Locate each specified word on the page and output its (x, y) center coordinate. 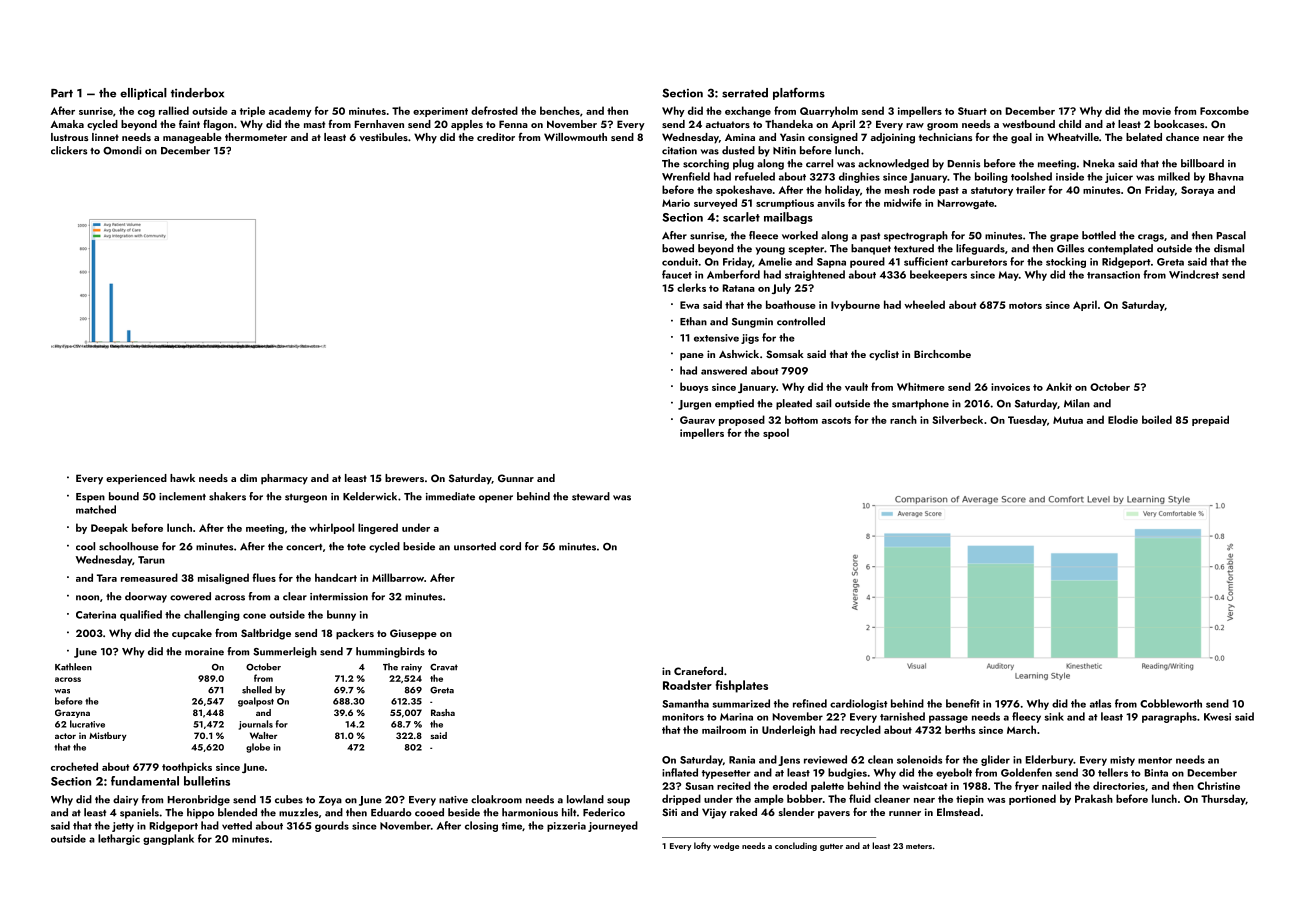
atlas (1100, 703)
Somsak (785, 354)
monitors (683, 717)
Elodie (1123, 419)
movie (1157, 111)
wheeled (924, 304)
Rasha (443, 712)
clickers (69, 150)
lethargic (119, 839)
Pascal (1231, 235)
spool (776, 433)
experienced (136, 479)
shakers (227, 496)
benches (560, 110)
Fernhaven (379, 124)
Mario (676, 203)
